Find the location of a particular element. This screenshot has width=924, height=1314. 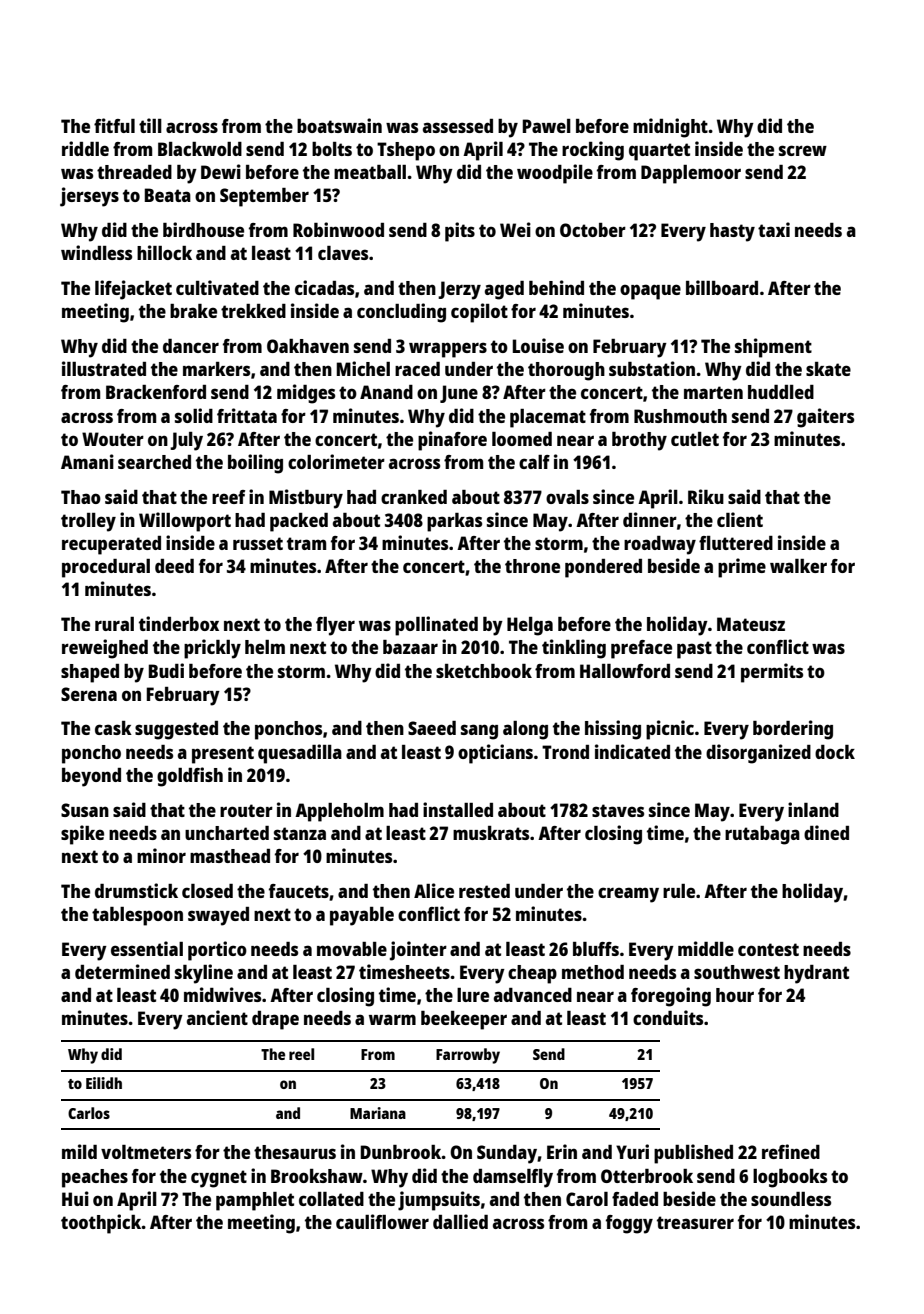

screw is located at coordinates (803, 150).
